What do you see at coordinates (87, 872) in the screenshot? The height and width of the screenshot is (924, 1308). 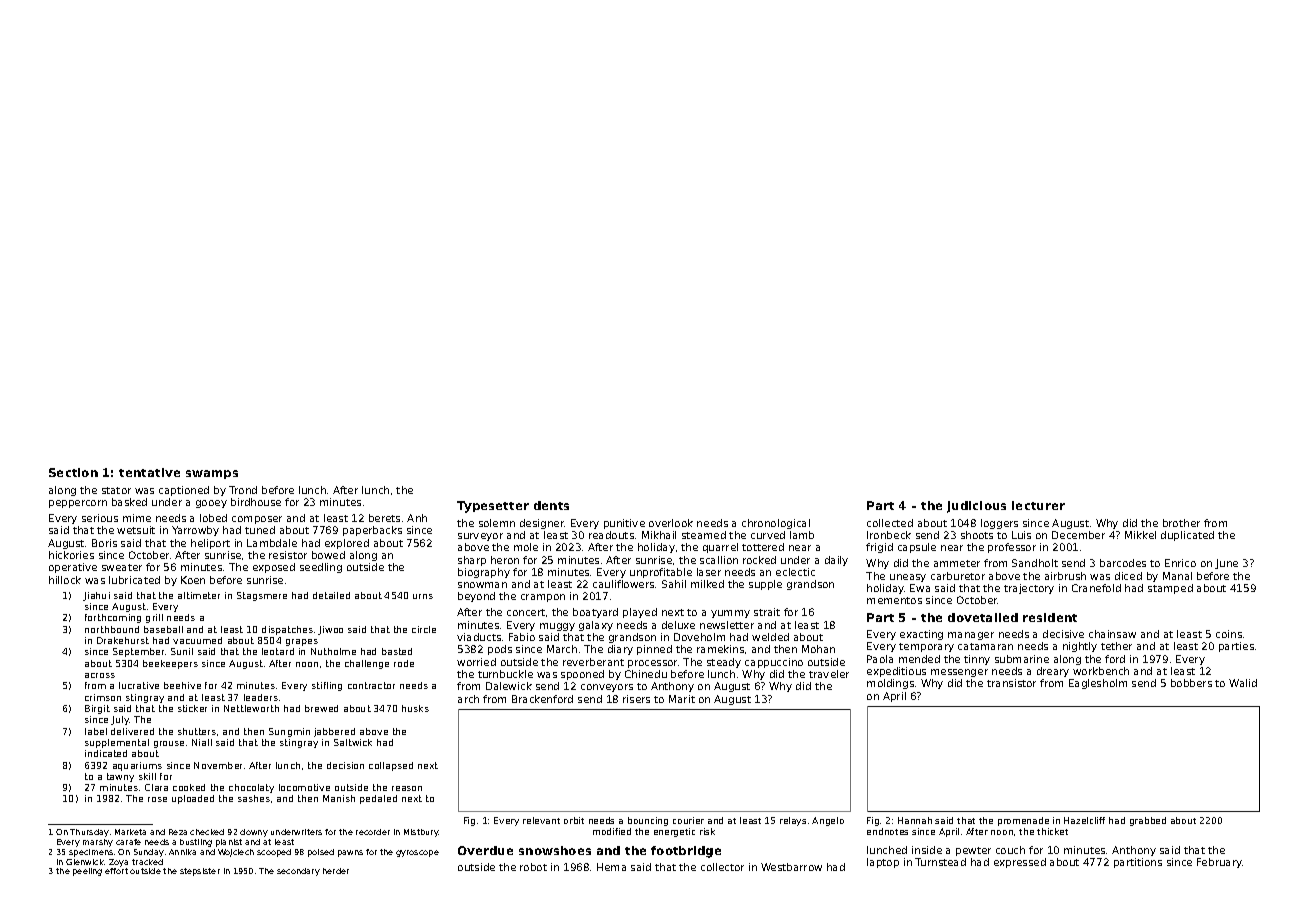 I see `peeling` at bounding box center [87, 872].
